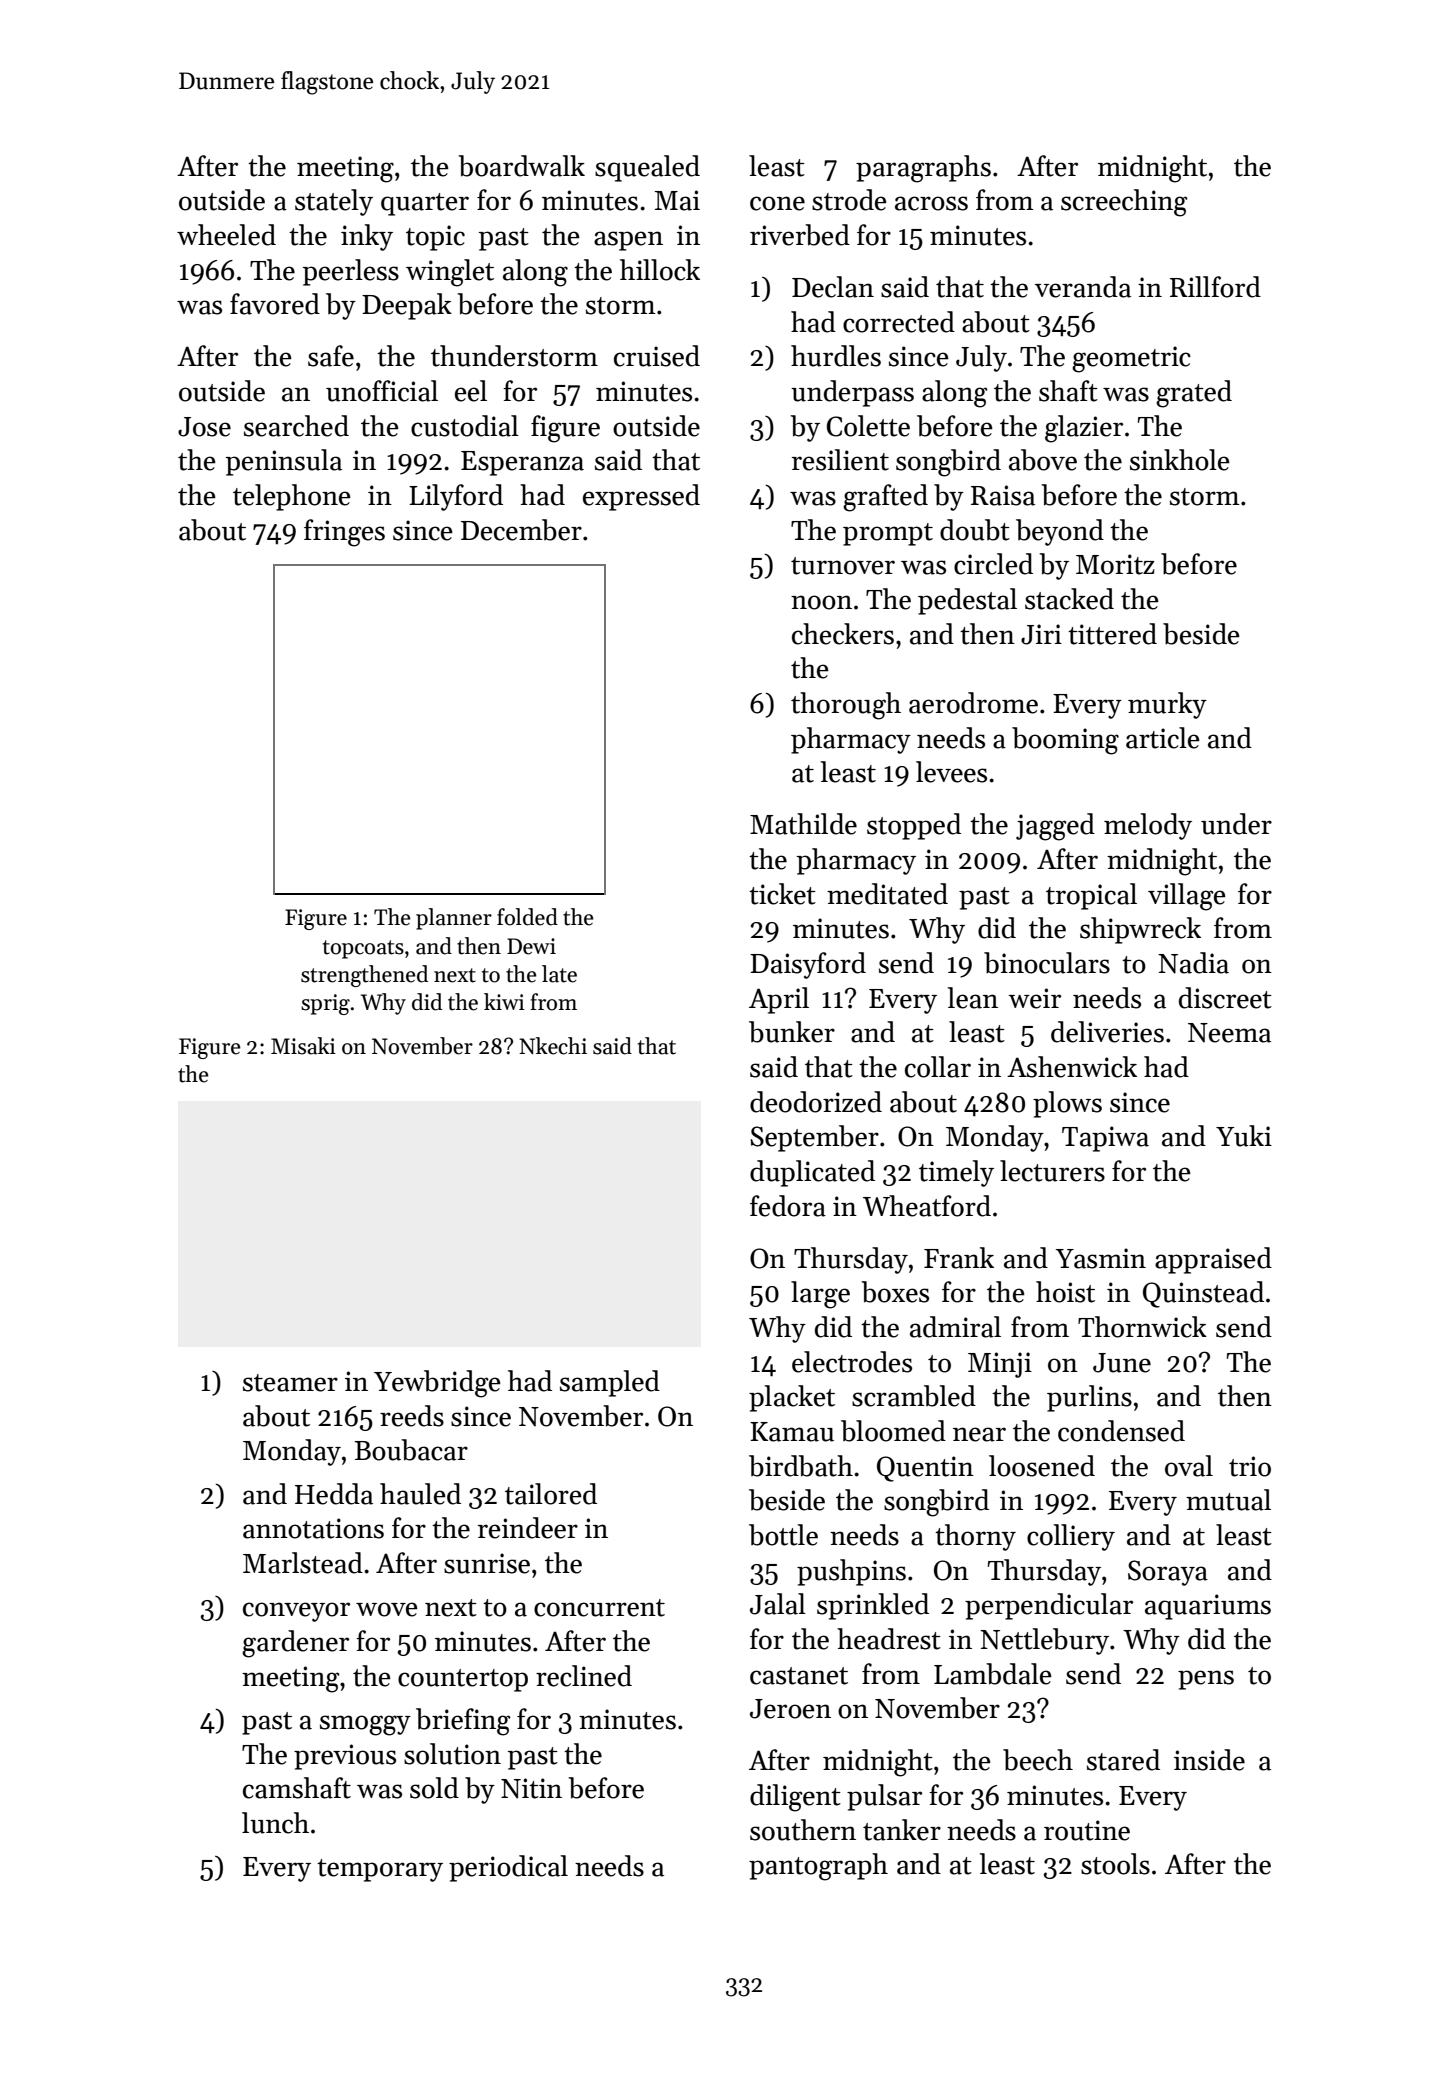  Describe the element at coordinates (846, 706) in the screenshot. I see `thorough` at that location.
